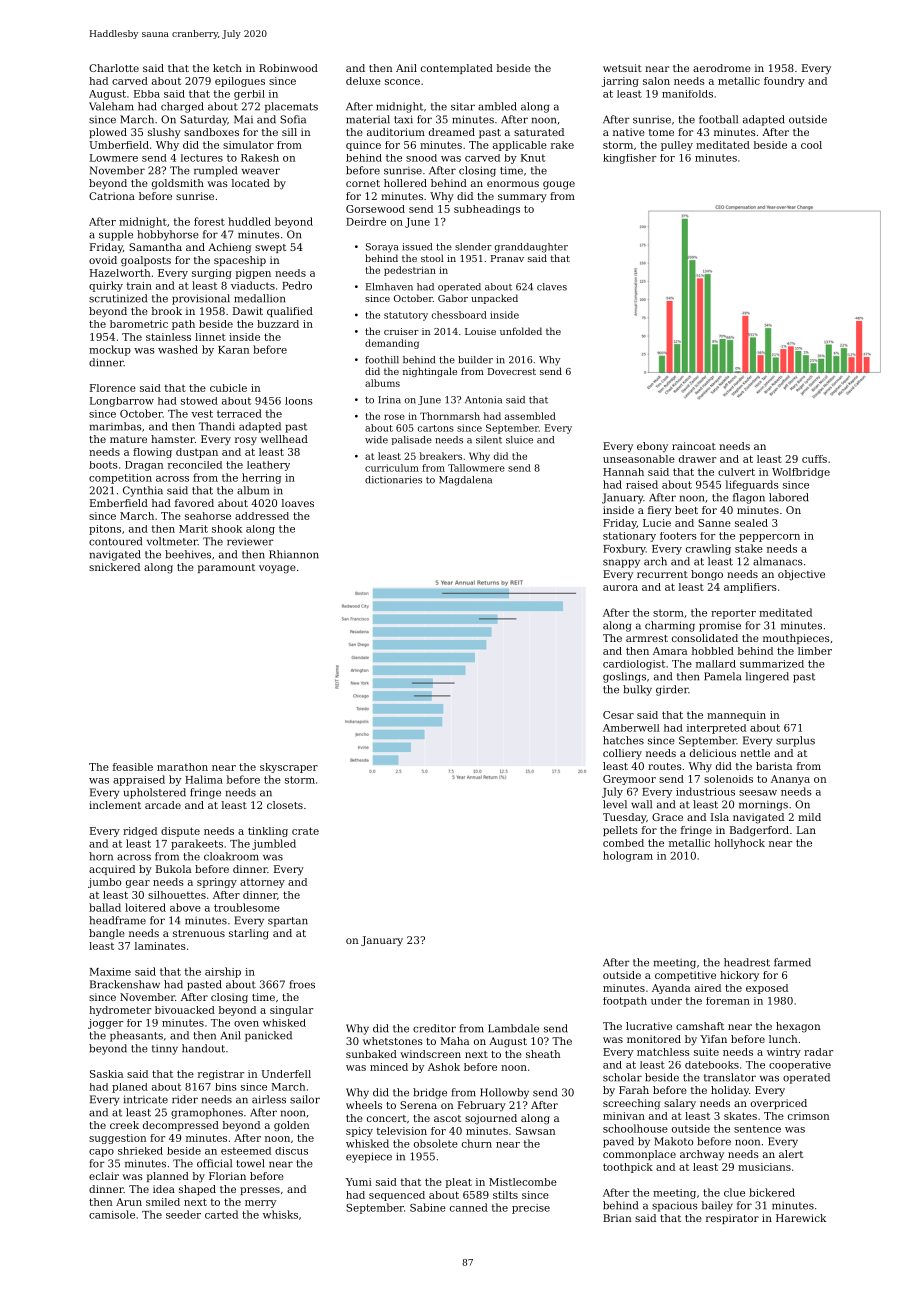 The width and height of the image is (924, 1308). Describe the element at coordinates (622, 68) in the image. I see `wetsuit` at that location.
